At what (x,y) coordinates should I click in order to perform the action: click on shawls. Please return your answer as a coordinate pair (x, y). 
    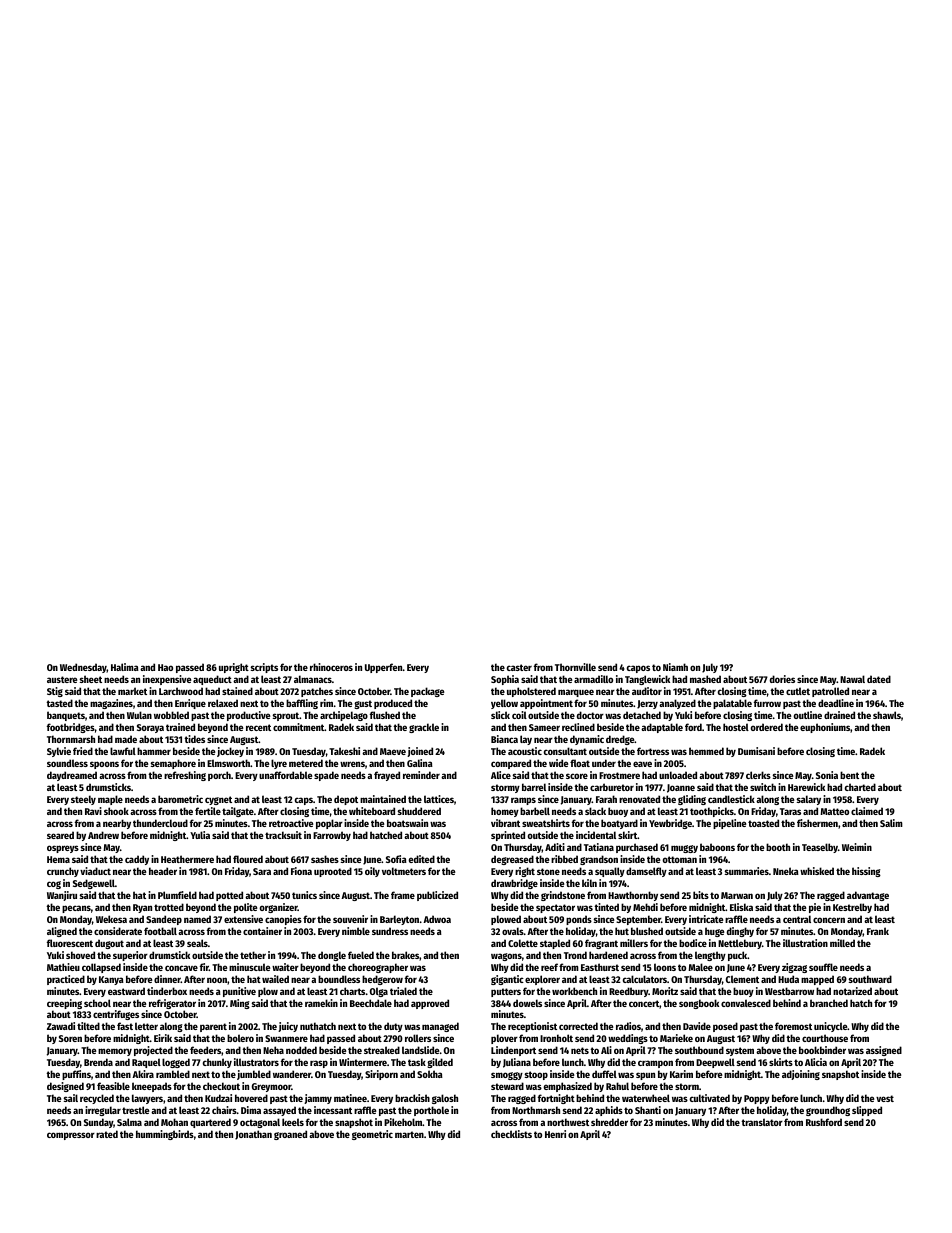
    Looking at the image, I should click on (887, 715).
